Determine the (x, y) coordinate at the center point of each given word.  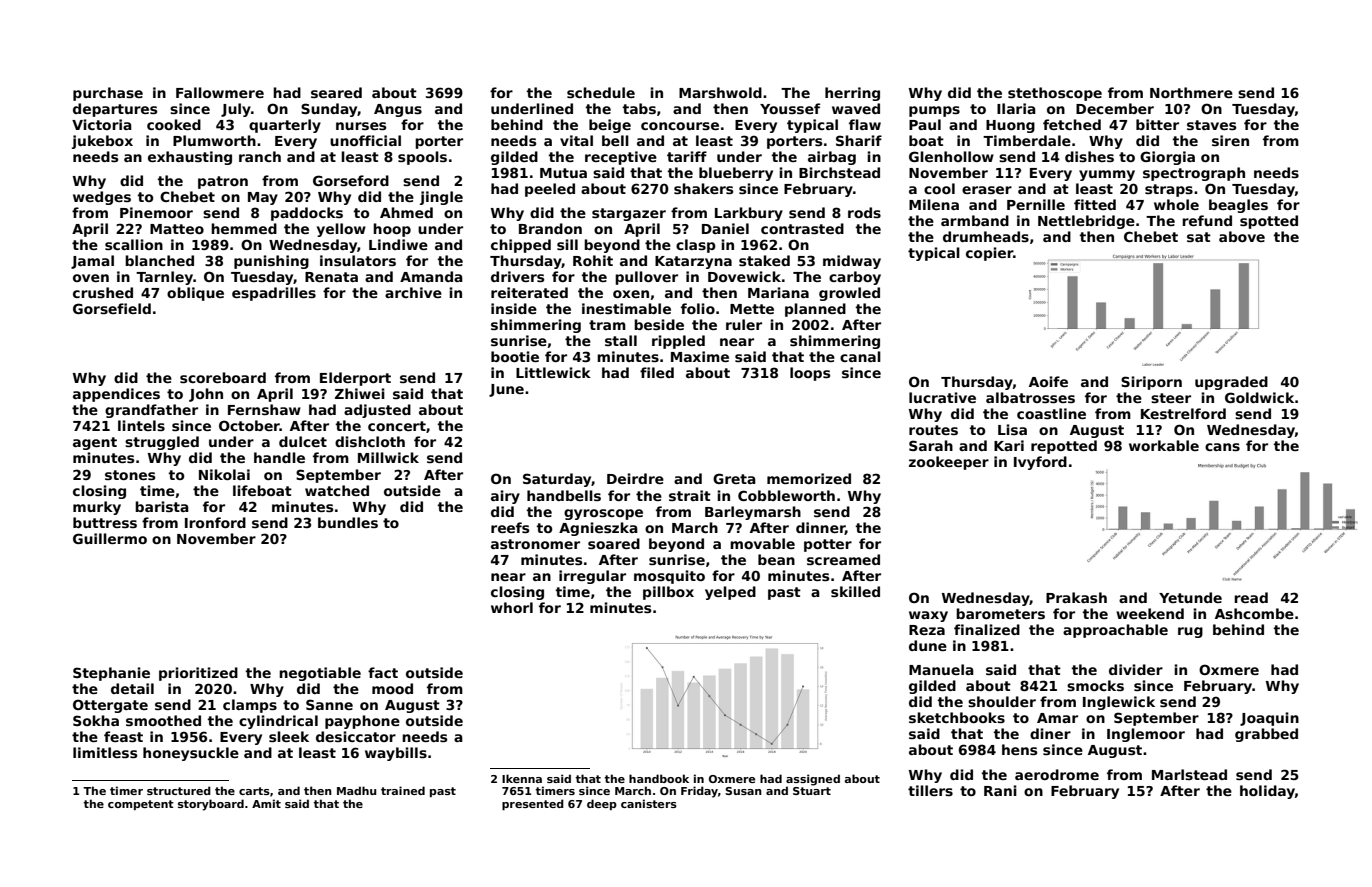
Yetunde (1190, 597)
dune (928, 645)
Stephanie (111, 674)
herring (852, 94)
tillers (930, 790)
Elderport (355, 379)
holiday (1267, 792)
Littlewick (553, 372)
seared (336, 92)
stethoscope (1055, 94)
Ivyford (1040, 463)
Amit (266, 803)
